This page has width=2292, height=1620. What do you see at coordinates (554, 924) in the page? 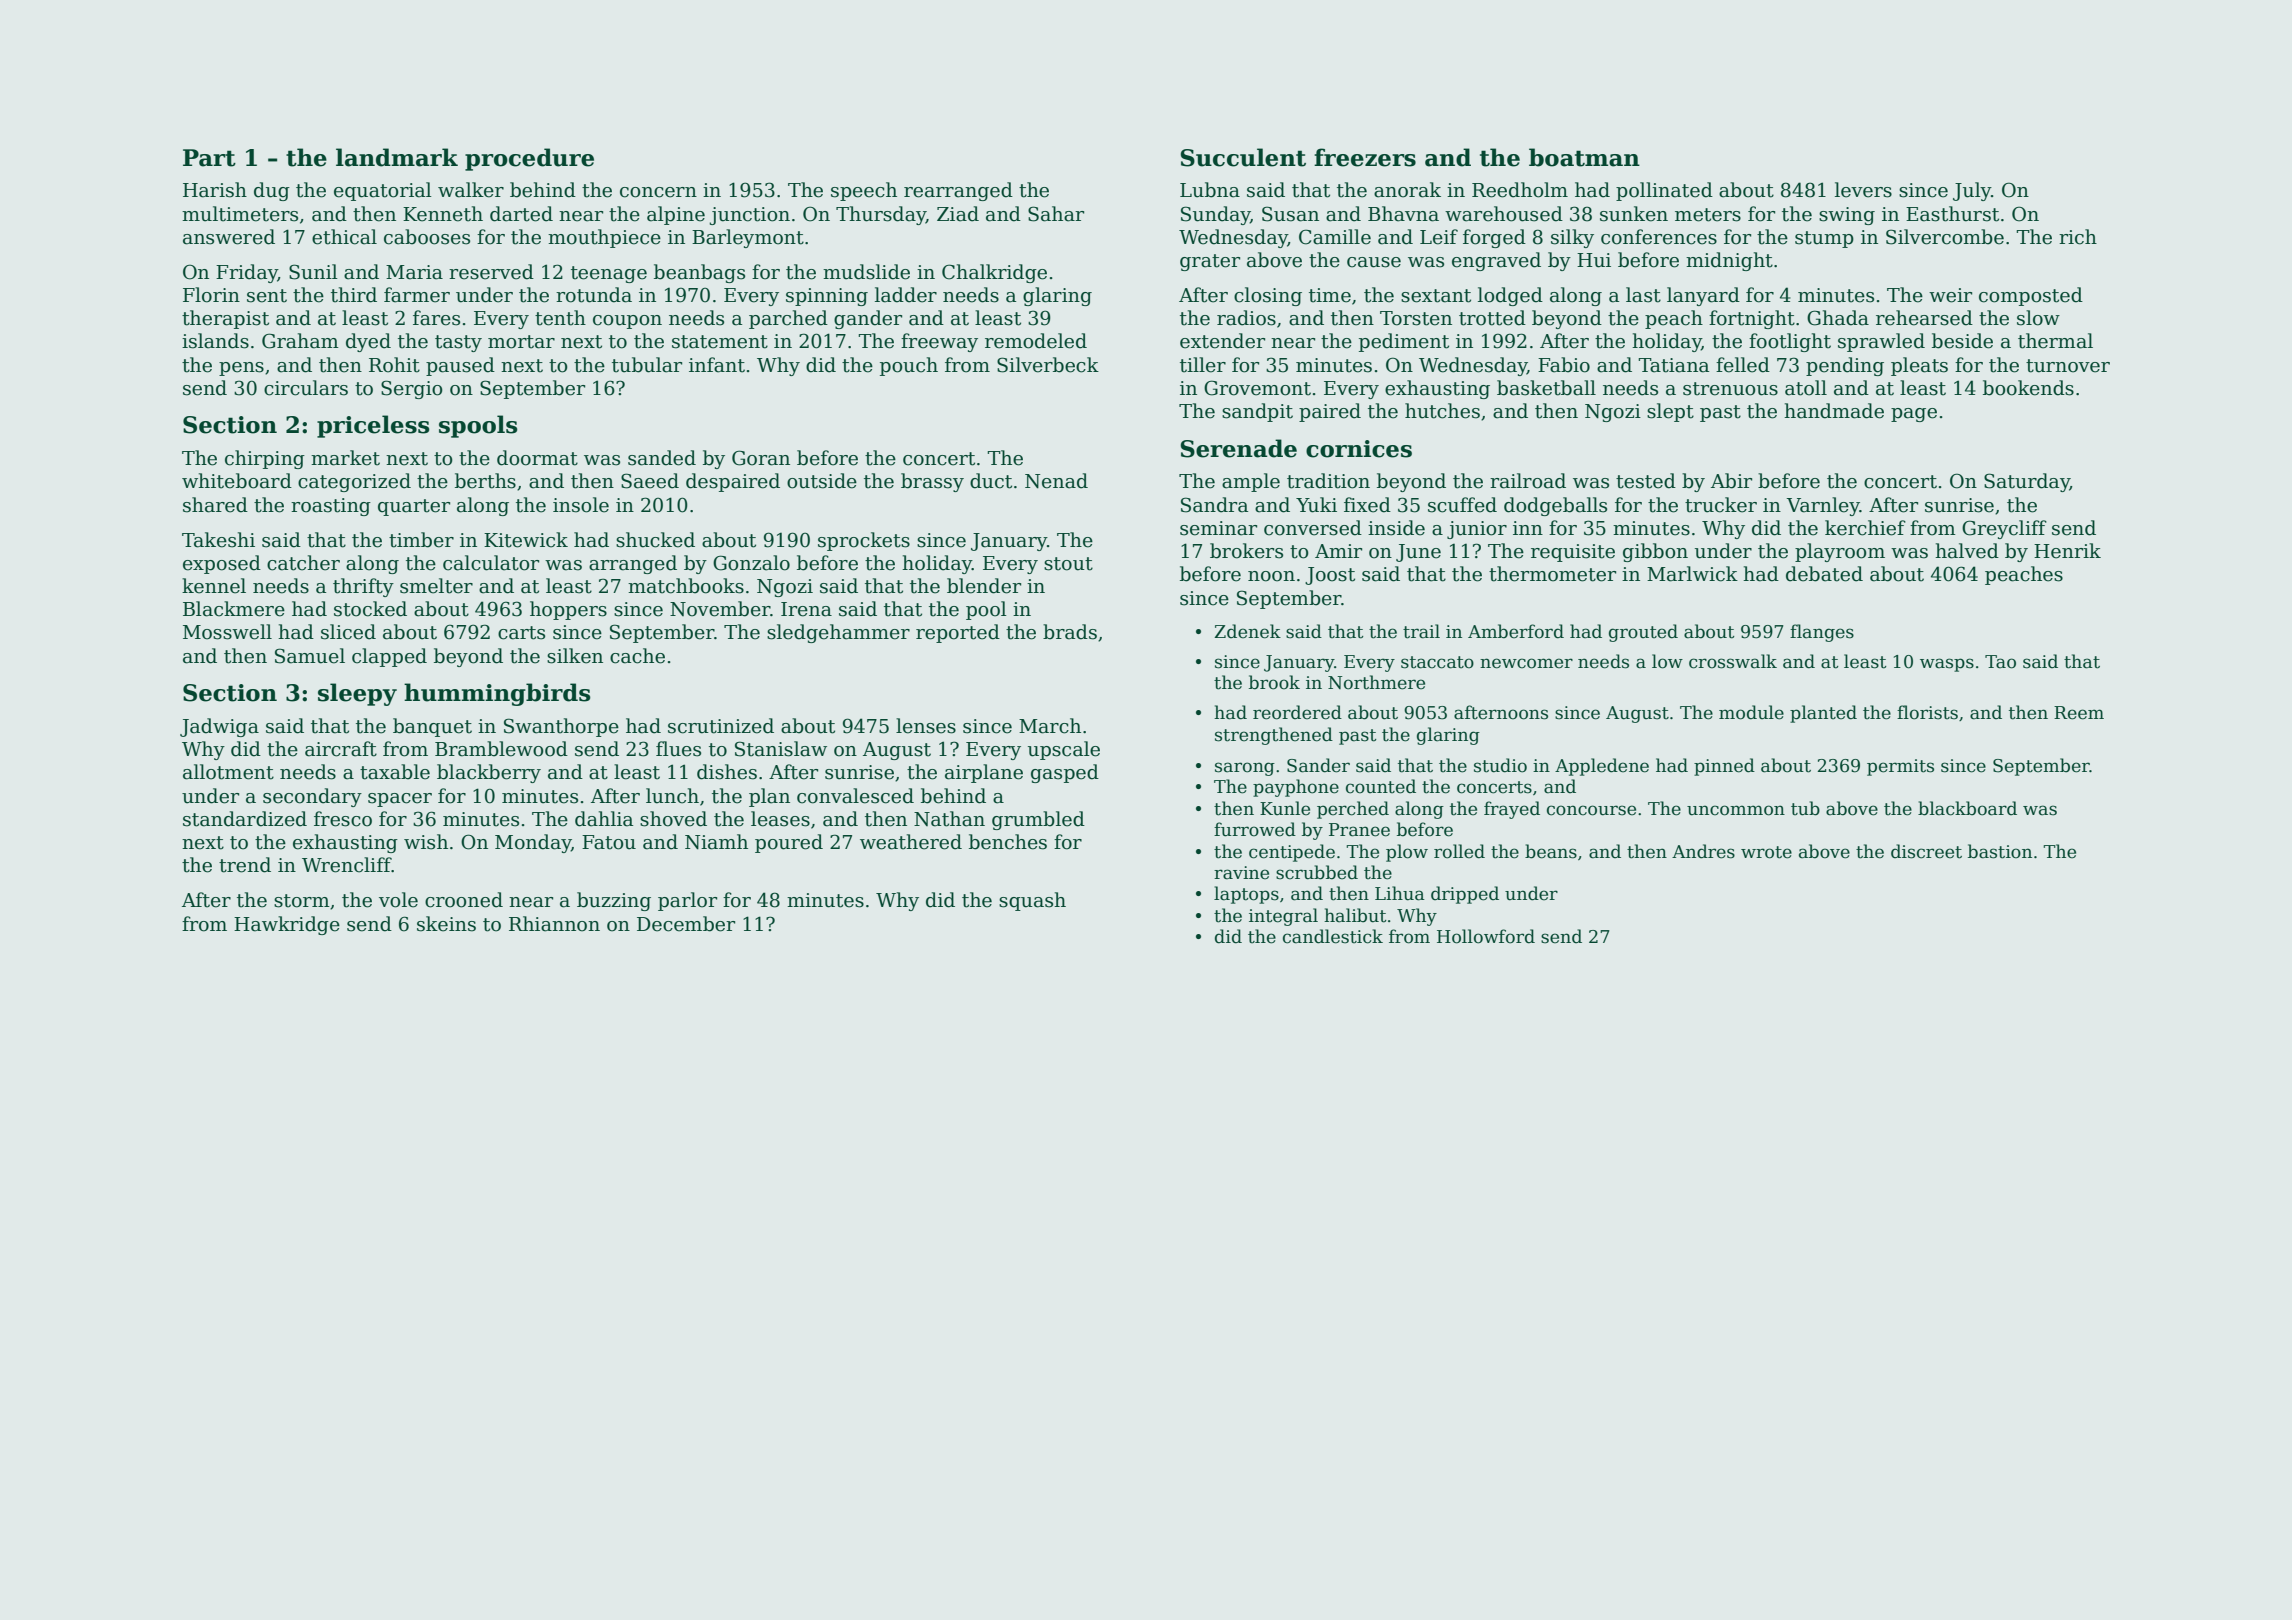
I see `Rhiannon` at bounding box center [554, 924].
